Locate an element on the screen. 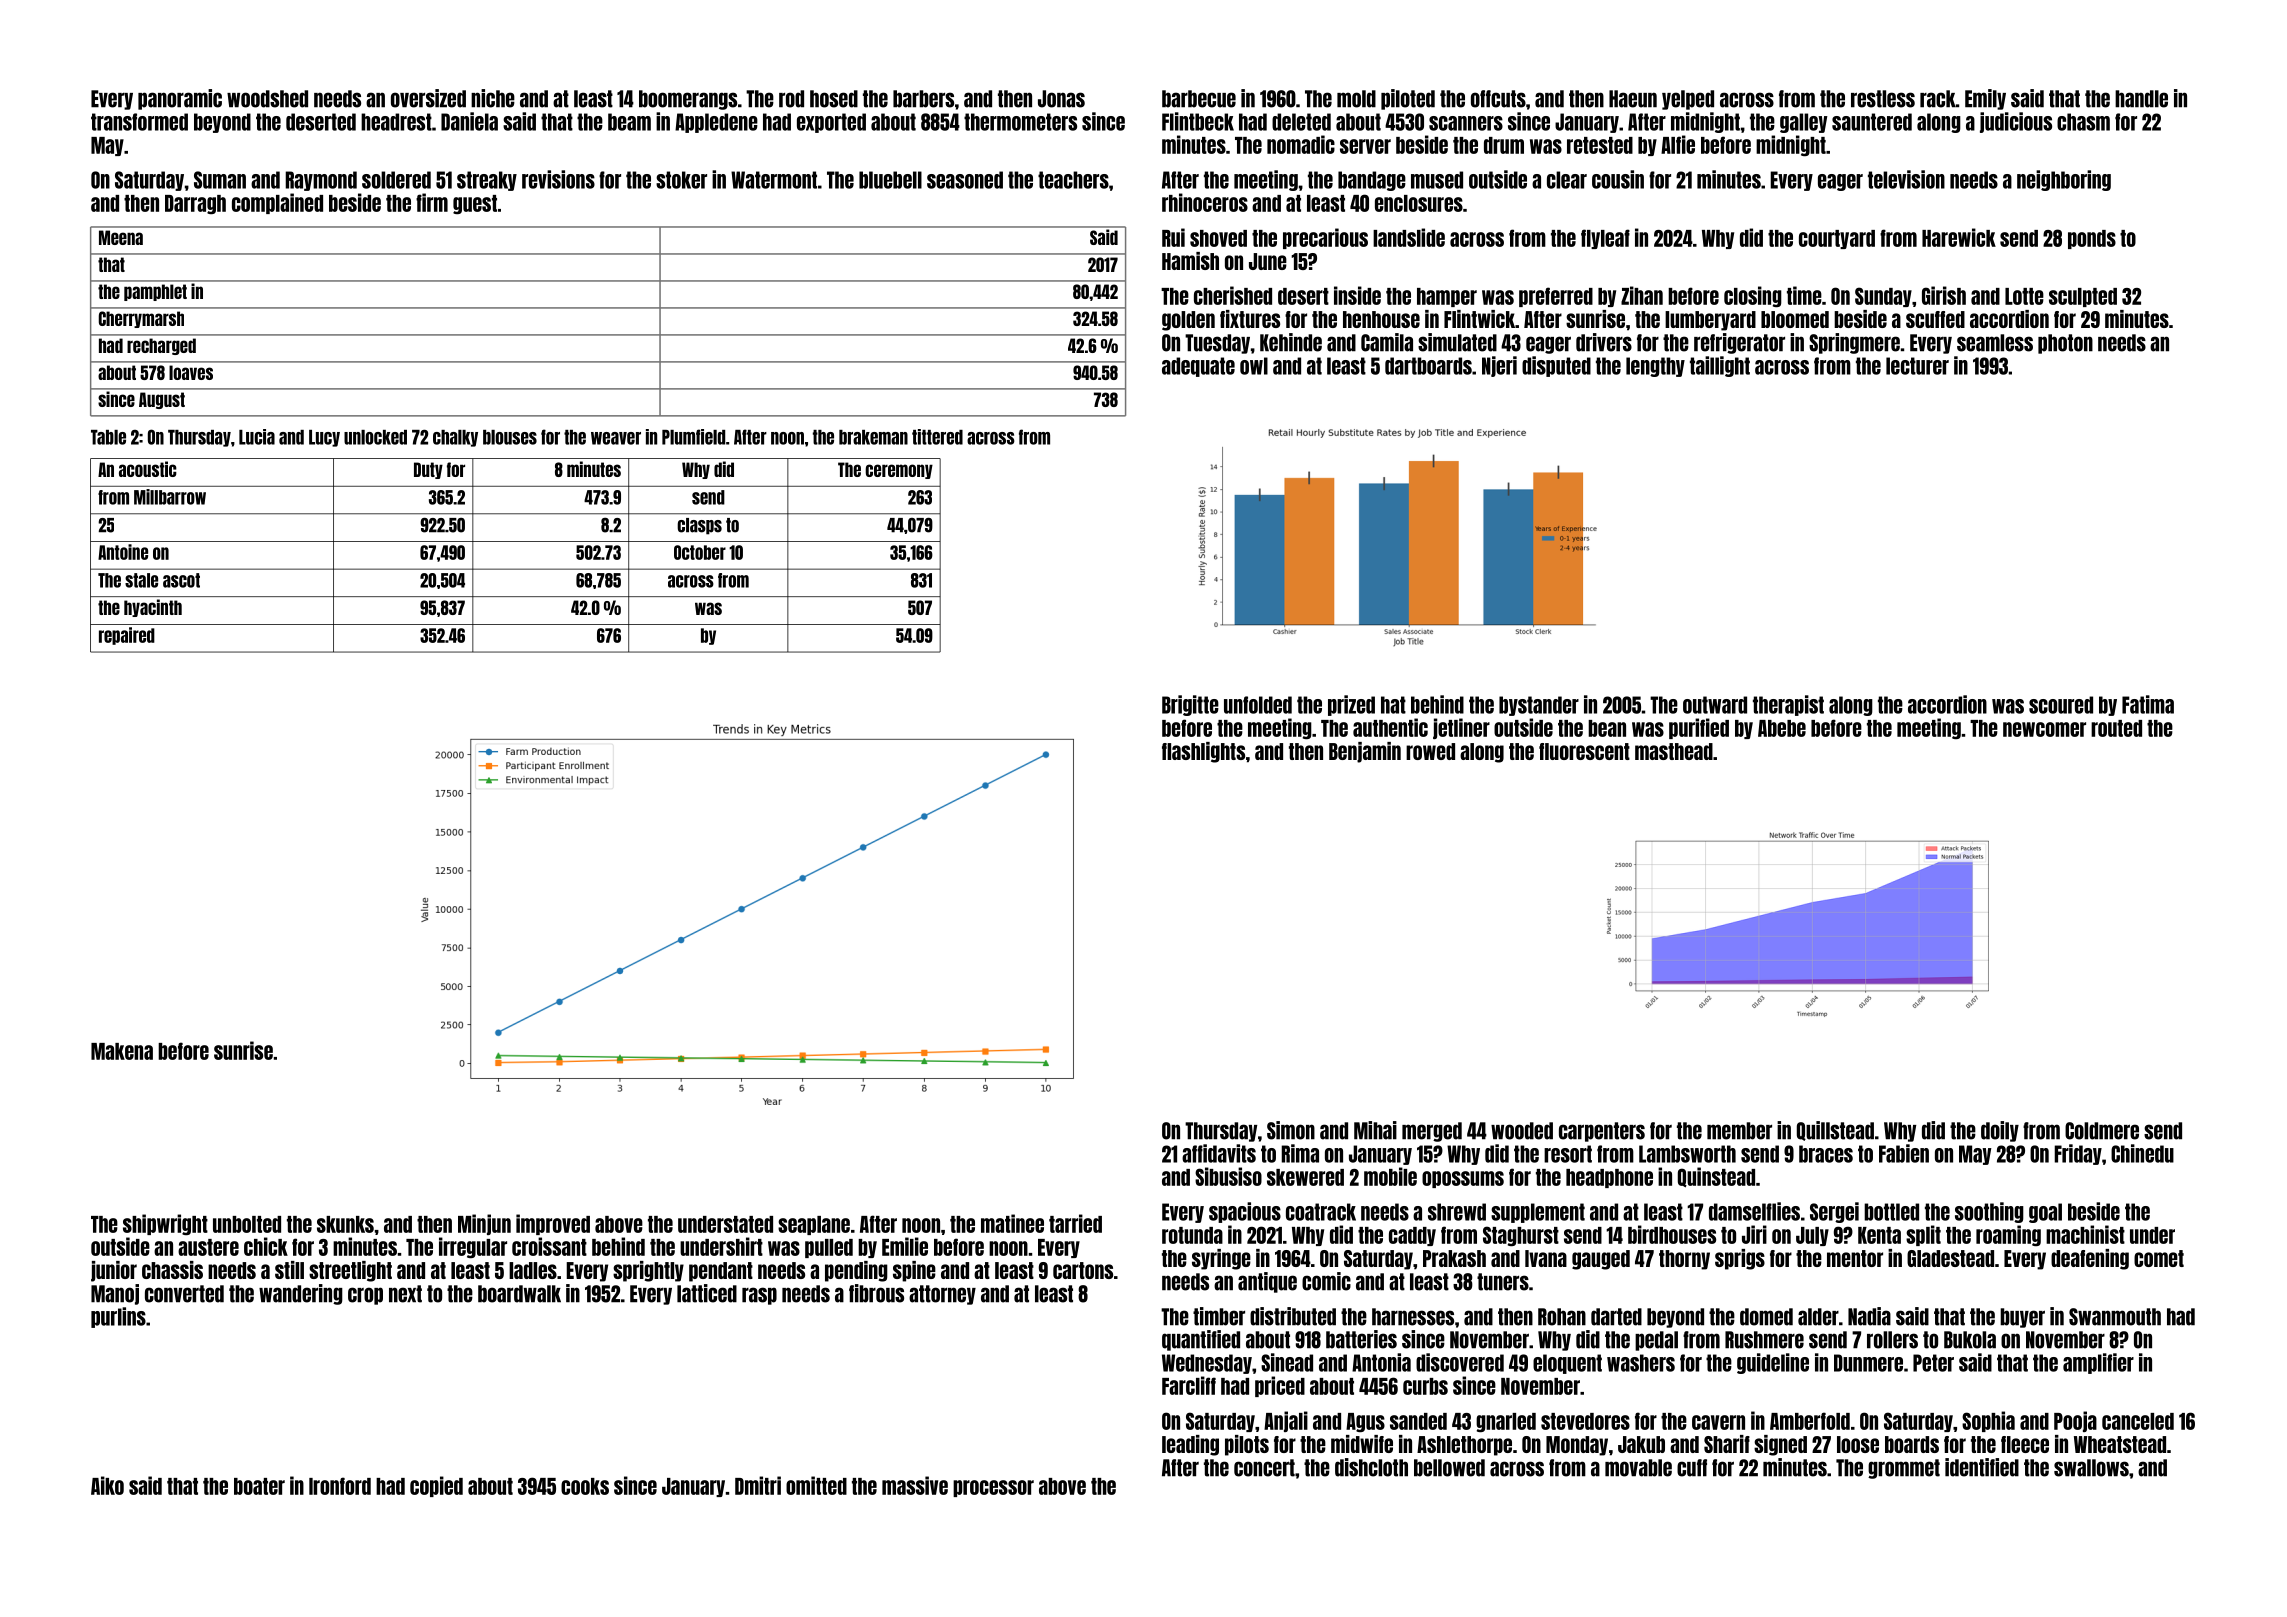 The height and width of the screenshot is (1617, 2287). harnesses is located at coordinates (1413, 1317).
